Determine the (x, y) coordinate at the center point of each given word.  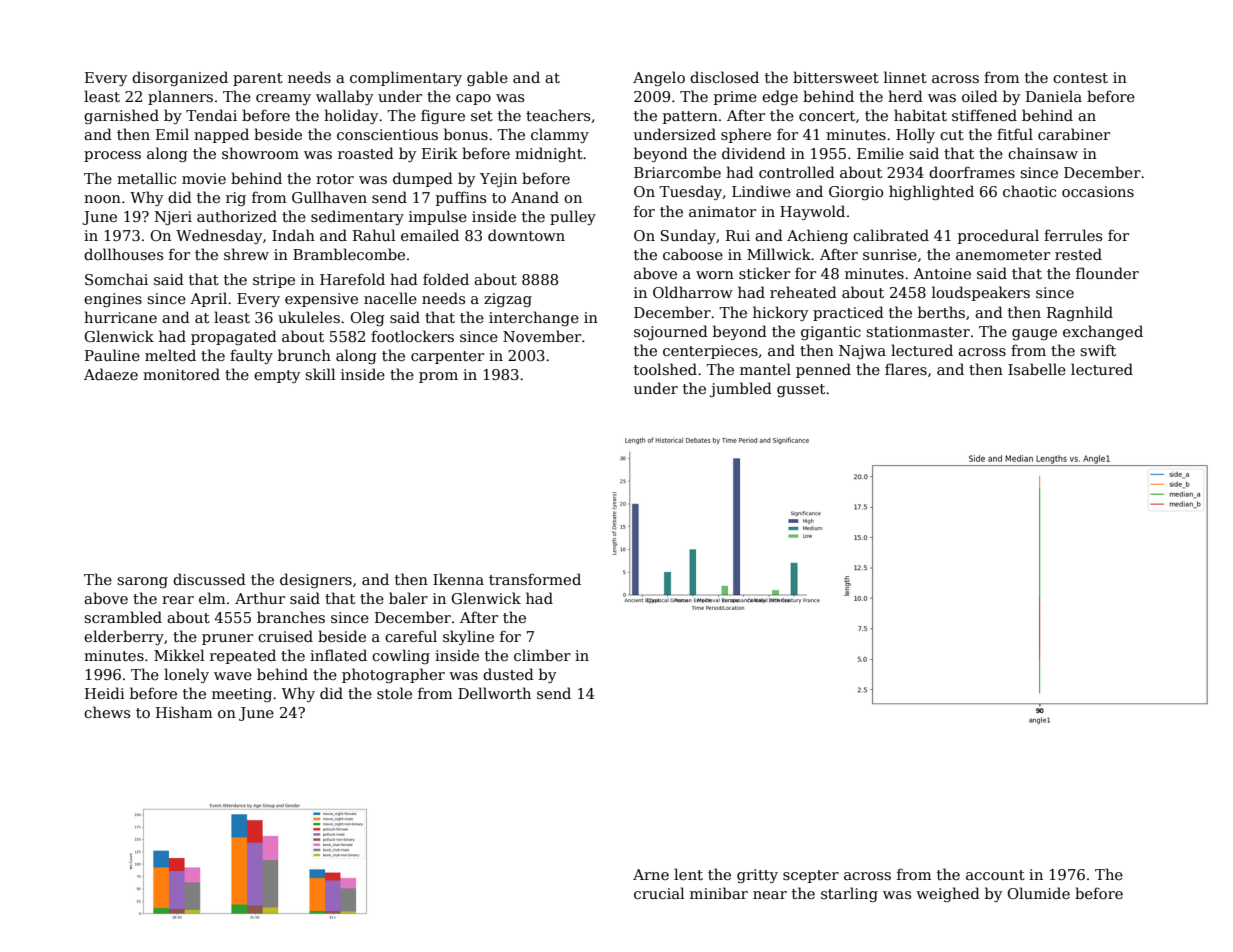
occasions (1098, 191)
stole (394, 693)
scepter (811, 876)
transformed (535, 579)
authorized (237, 216)
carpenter (447, 357)
